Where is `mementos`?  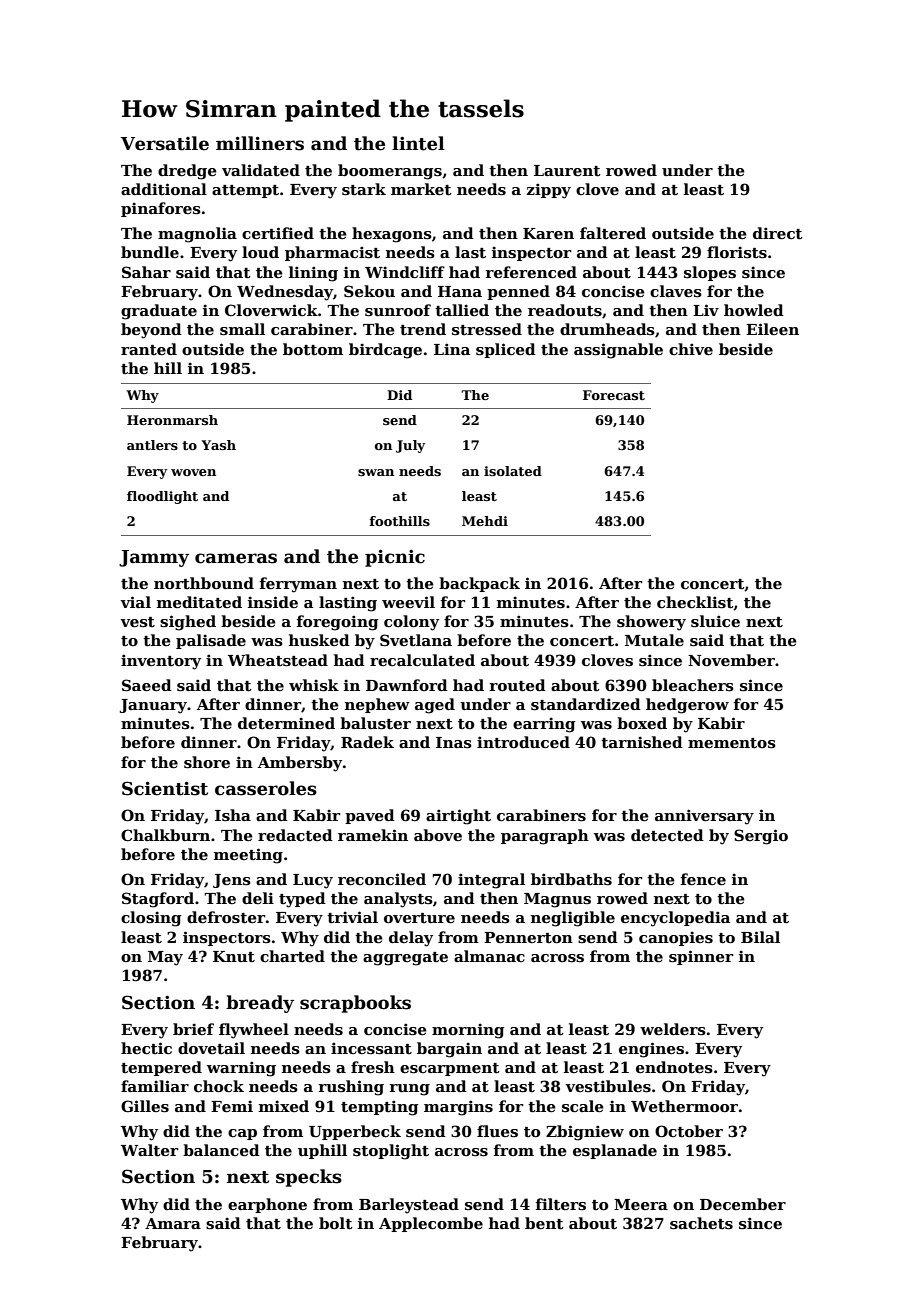 mementos is located at coordinates (732, 743).
